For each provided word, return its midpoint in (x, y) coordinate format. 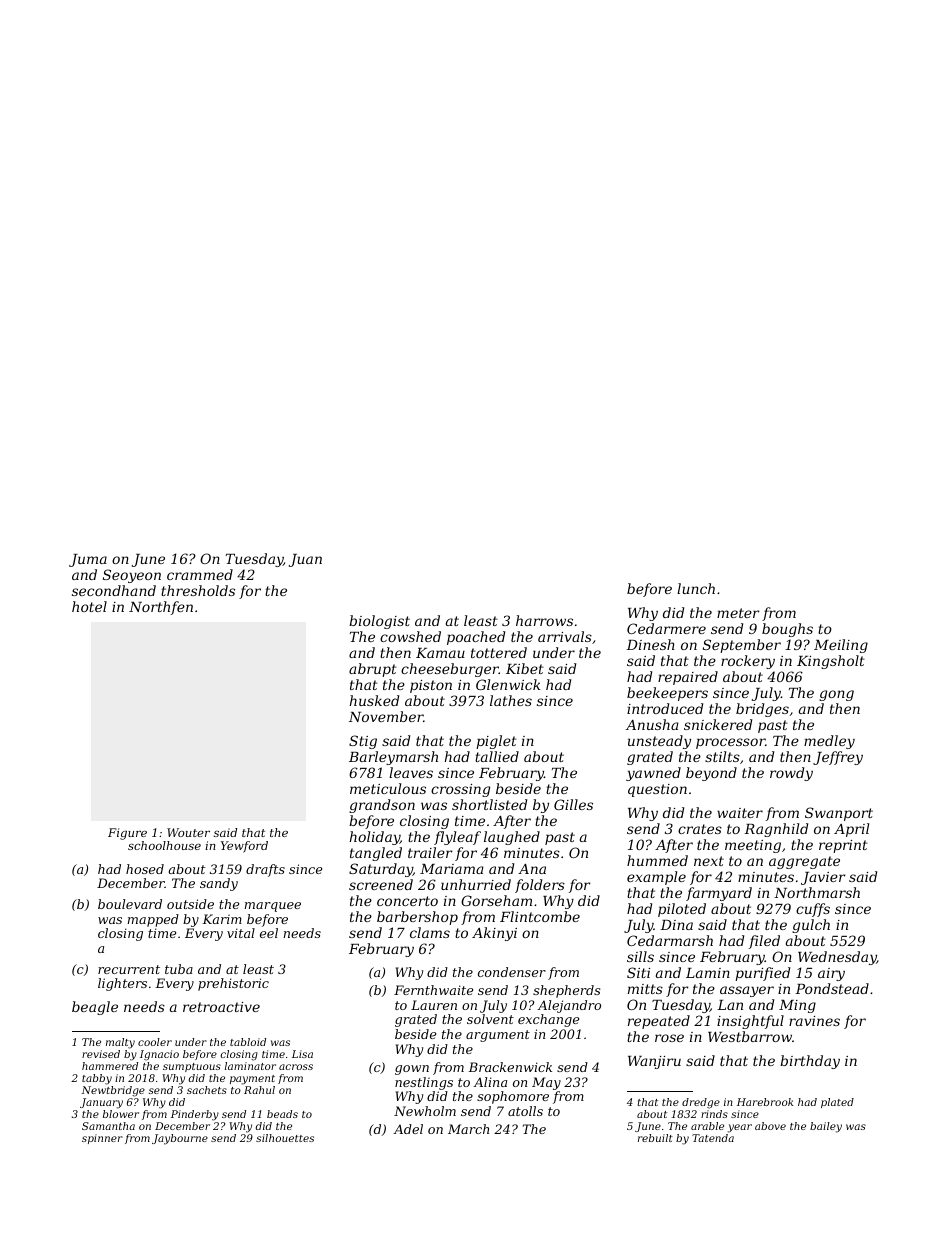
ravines (814, 1021)
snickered (718, 724)
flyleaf (457, 838)
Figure (127, 834)
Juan (305, 560)
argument (498, 1036)
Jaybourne (180, 1139)
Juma (88, 560)
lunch (696, 588)
